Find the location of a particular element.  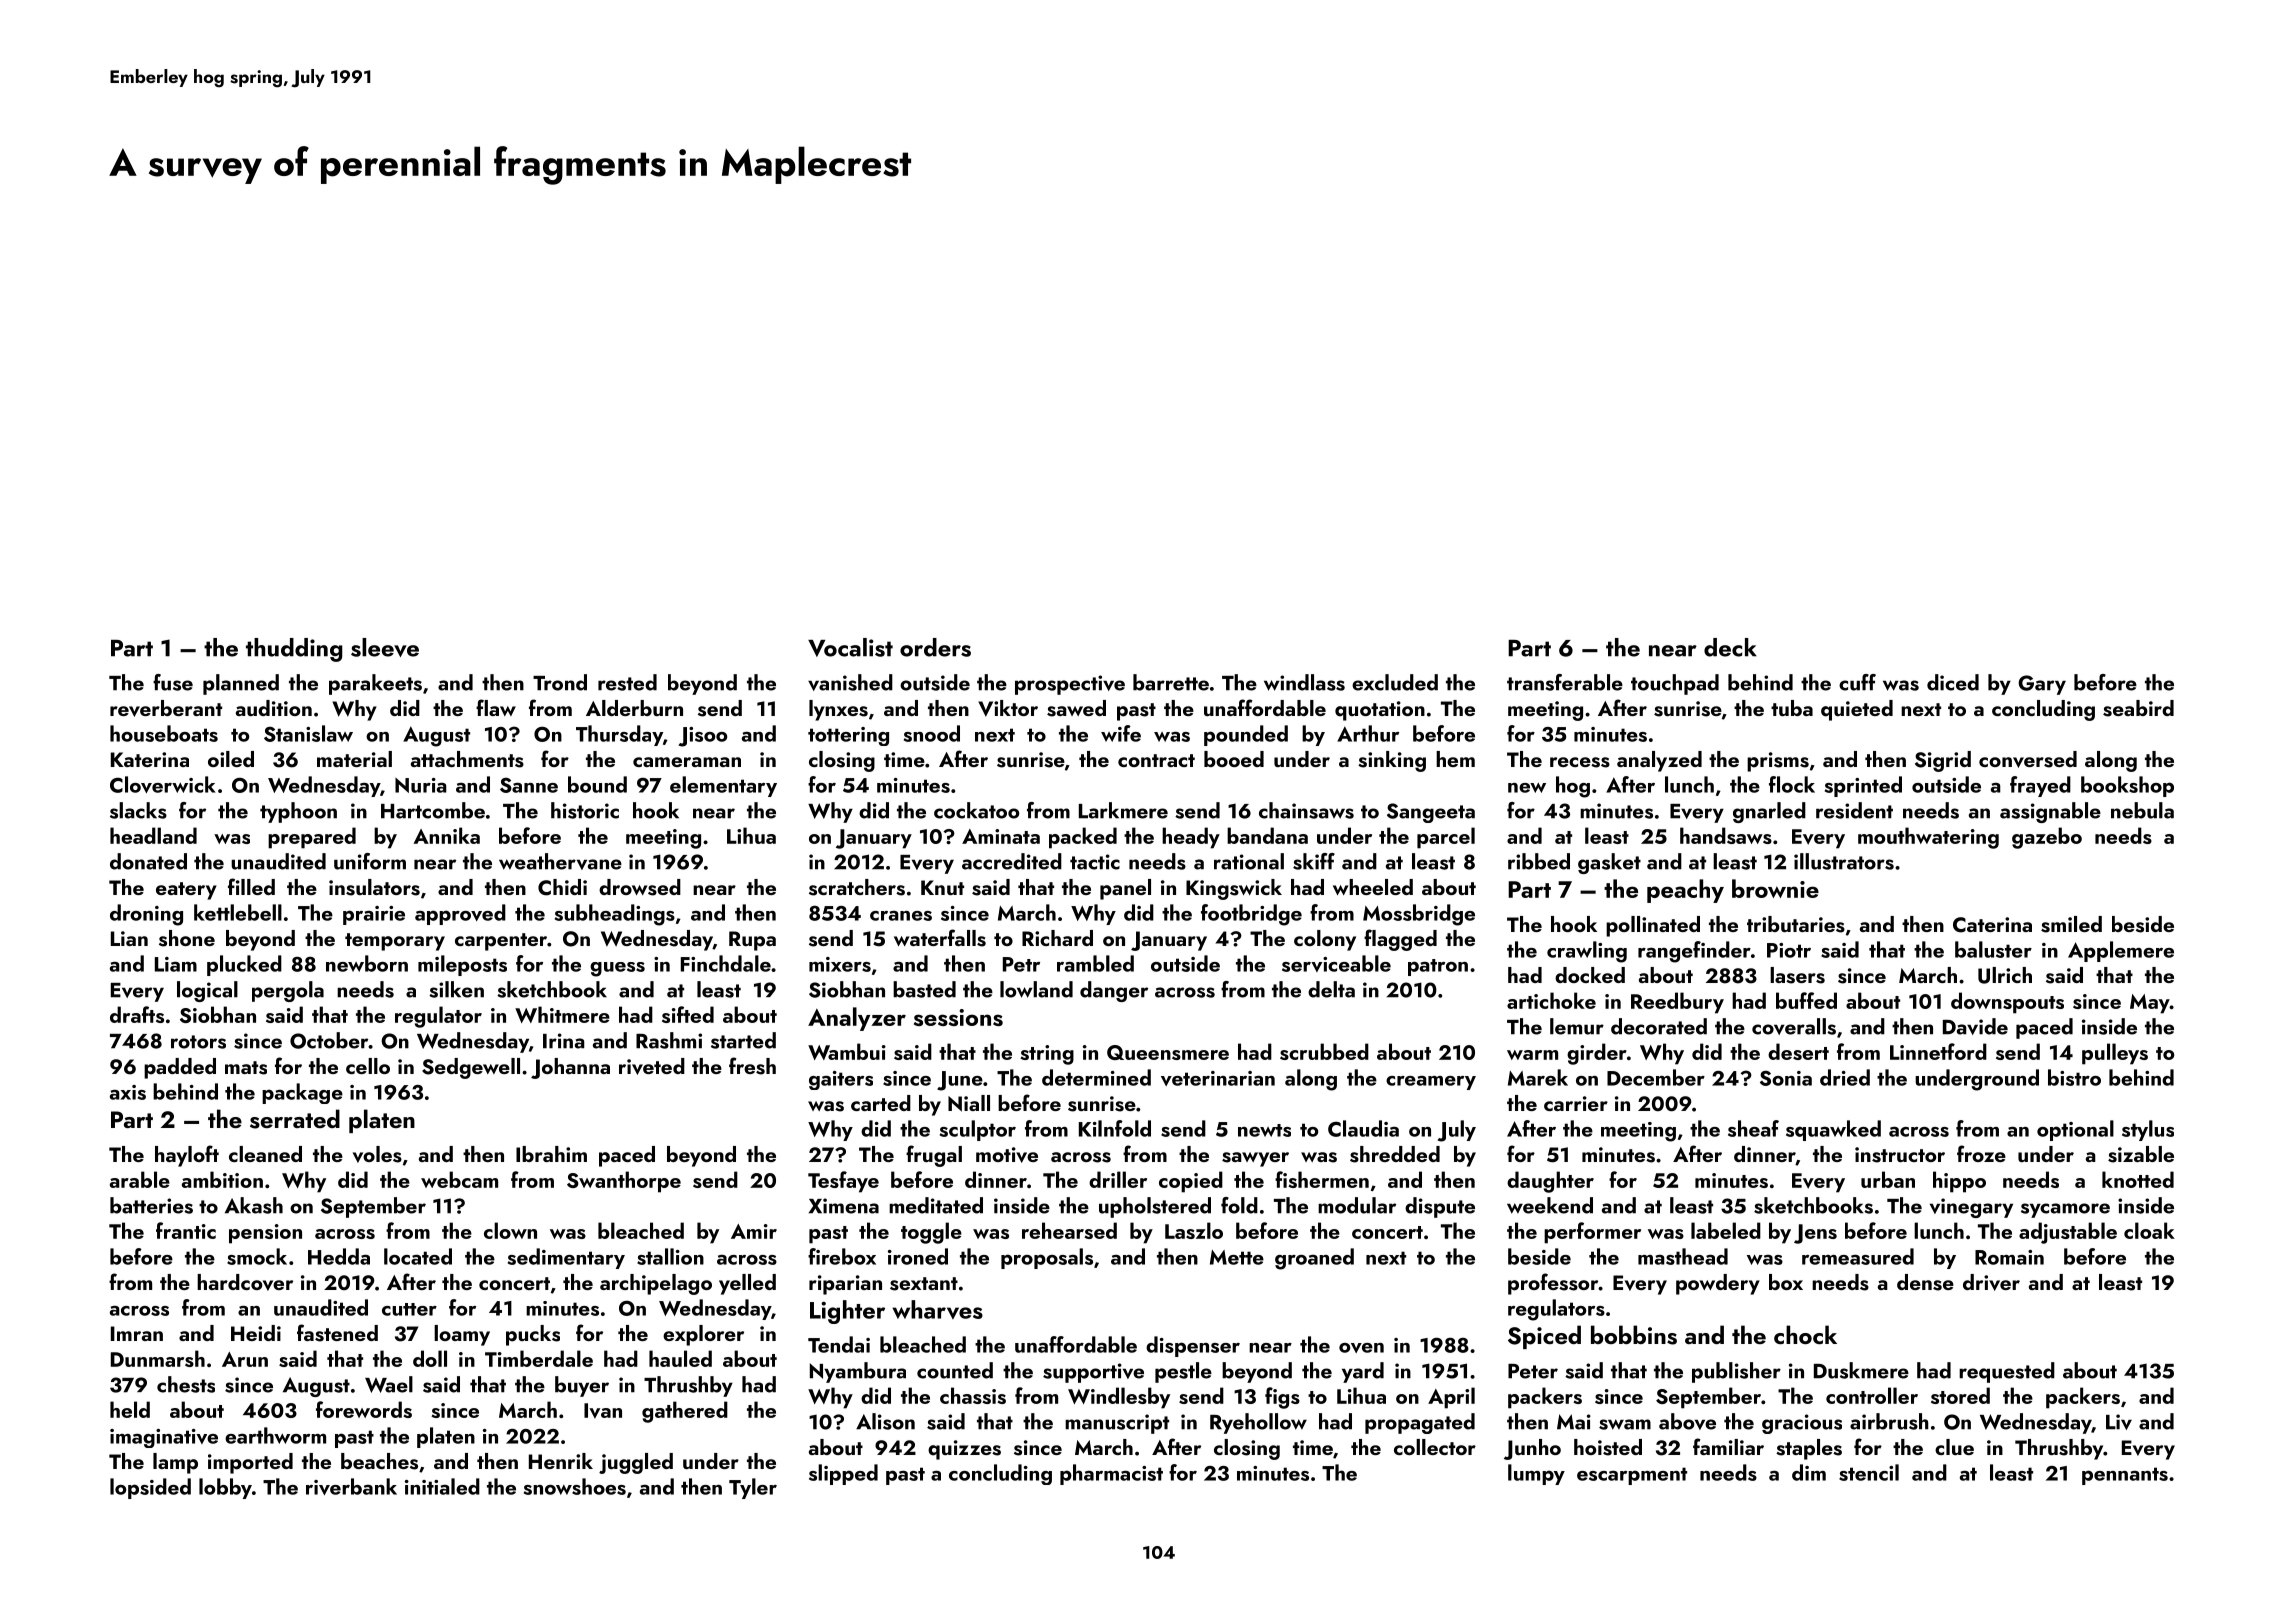

pharmacist is located at coordinates (1111, 1474).
